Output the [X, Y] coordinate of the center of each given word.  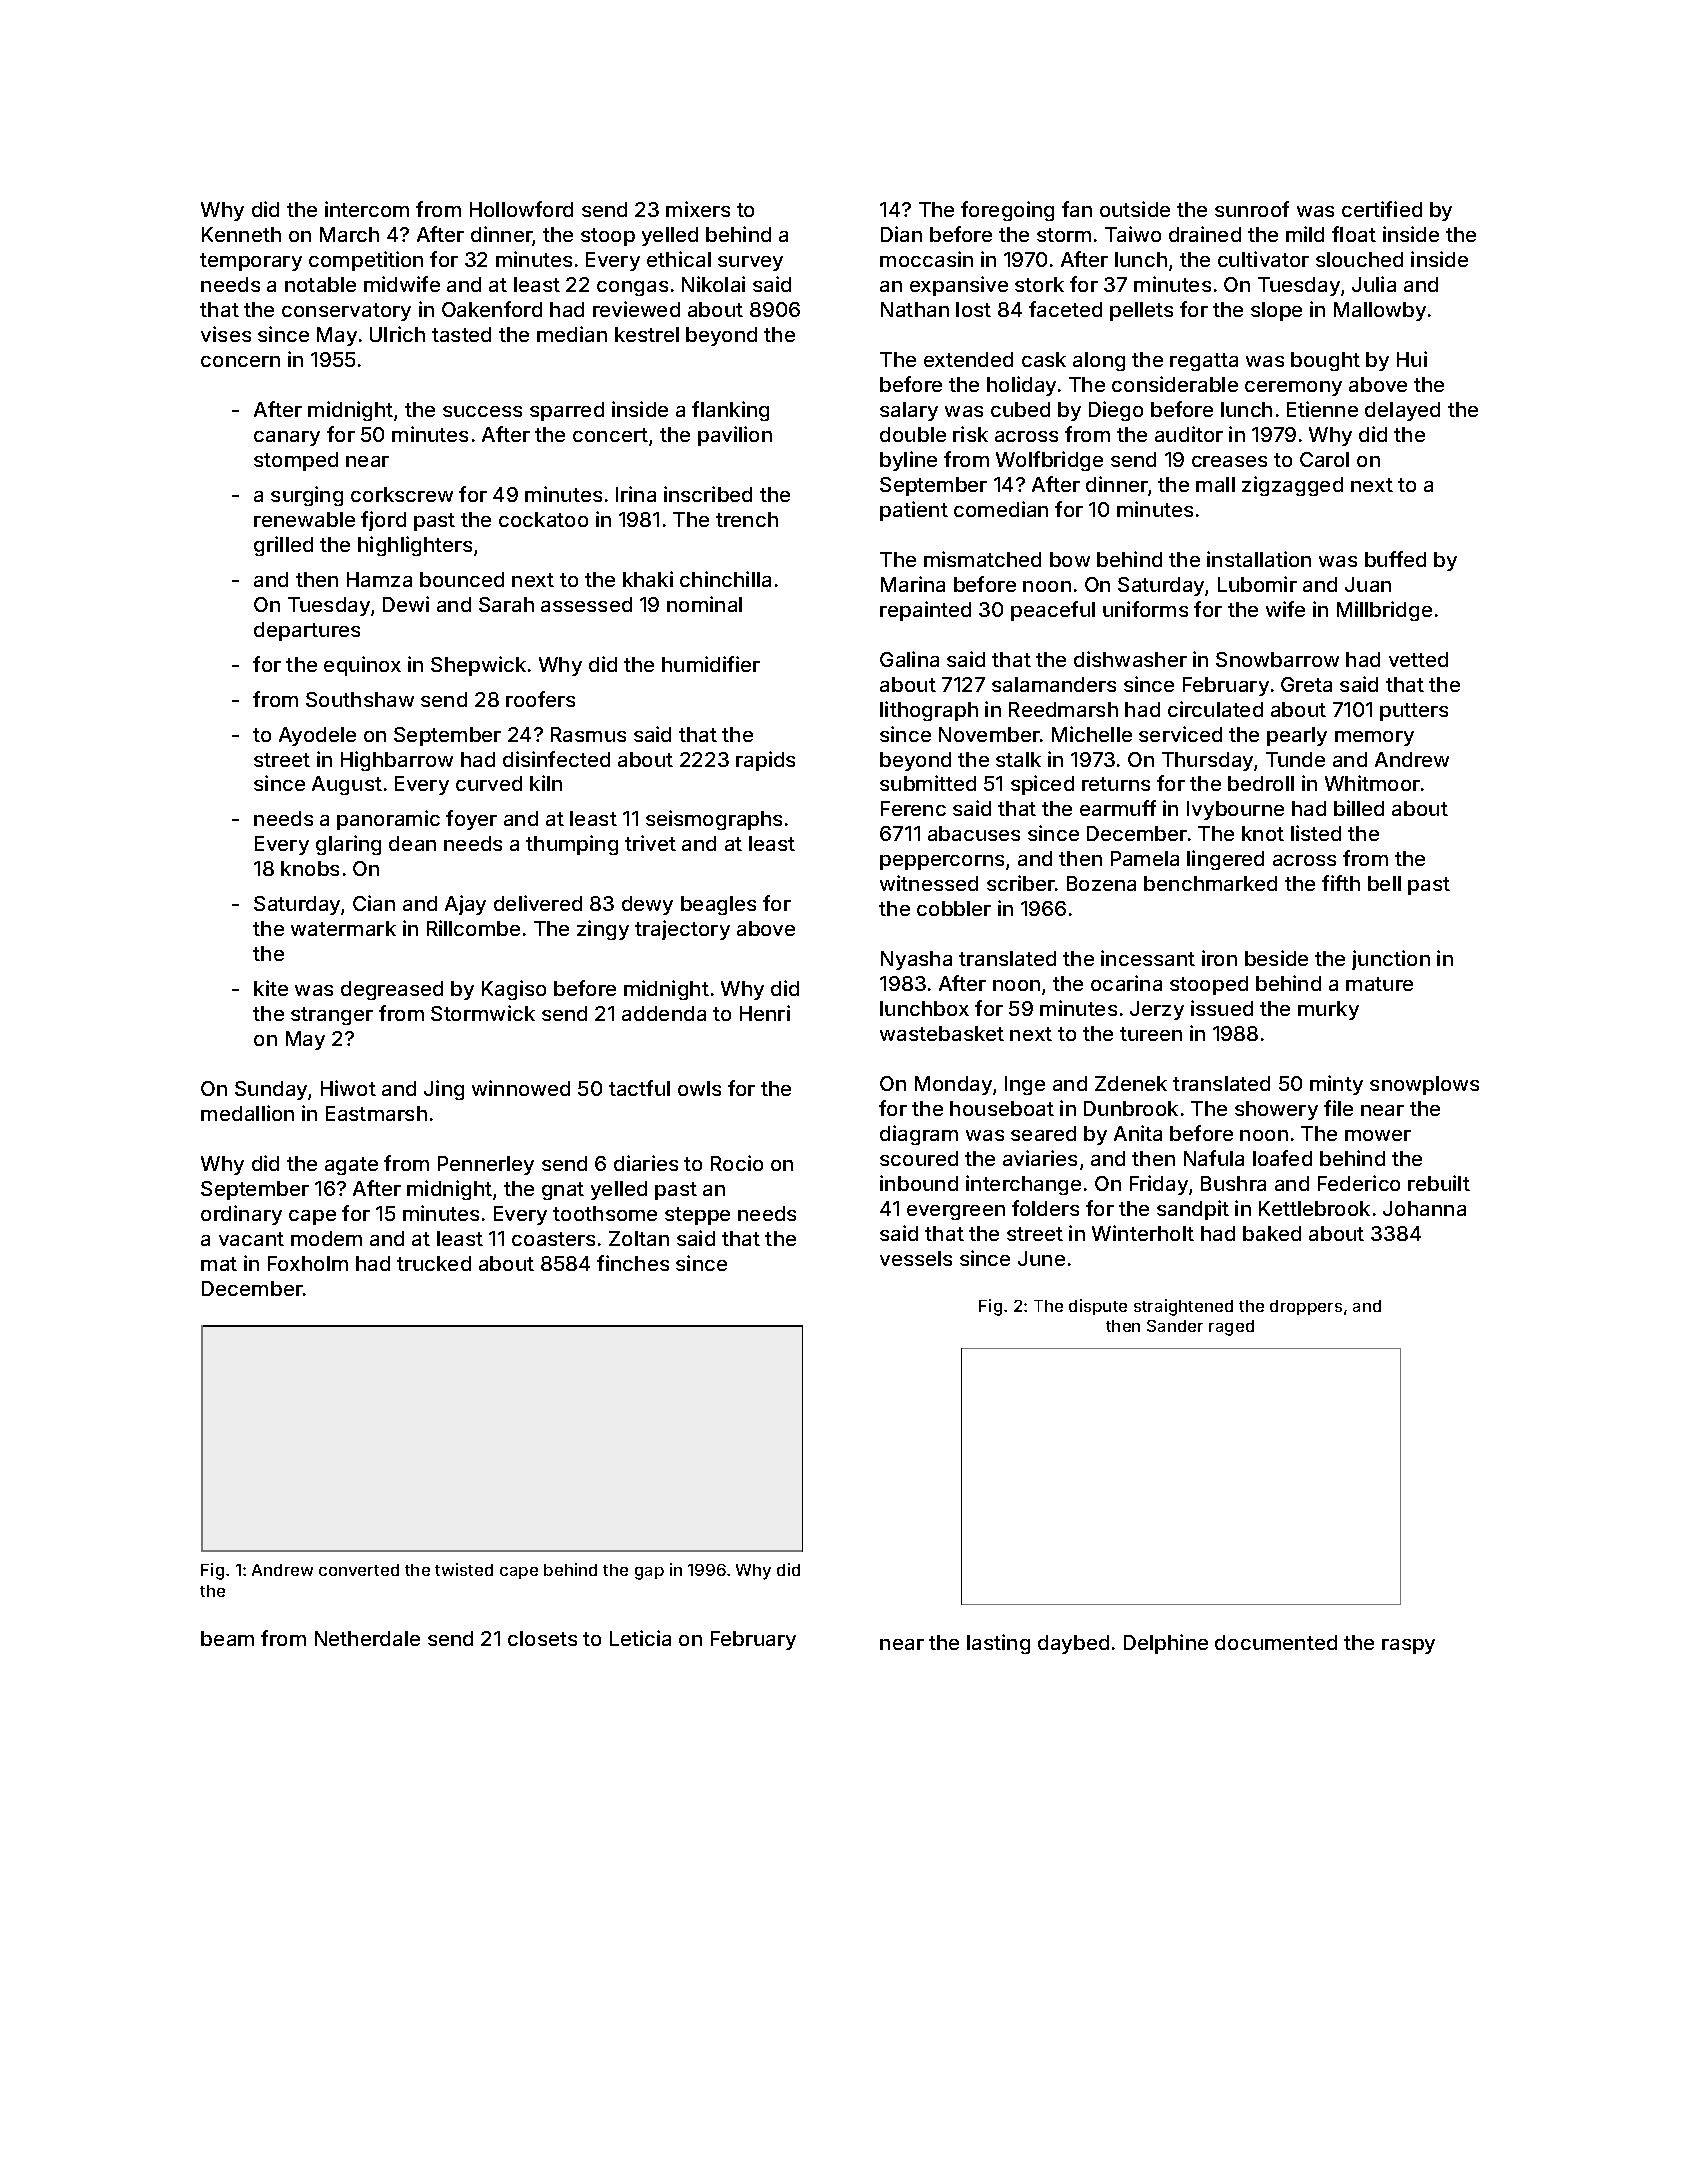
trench [747, 519]
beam [227, 1638]
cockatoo [543, 519]
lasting [998, 1644]
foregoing [1007, 211]
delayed [1402, 411]
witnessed [929, 883]
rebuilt [1439, 1183]
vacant [251, 1239]
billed [1359, 808]
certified [1382, 209]
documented [1276, 1642]
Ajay [465, 905]
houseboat [1002, 1108]
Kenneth [241, 234]
